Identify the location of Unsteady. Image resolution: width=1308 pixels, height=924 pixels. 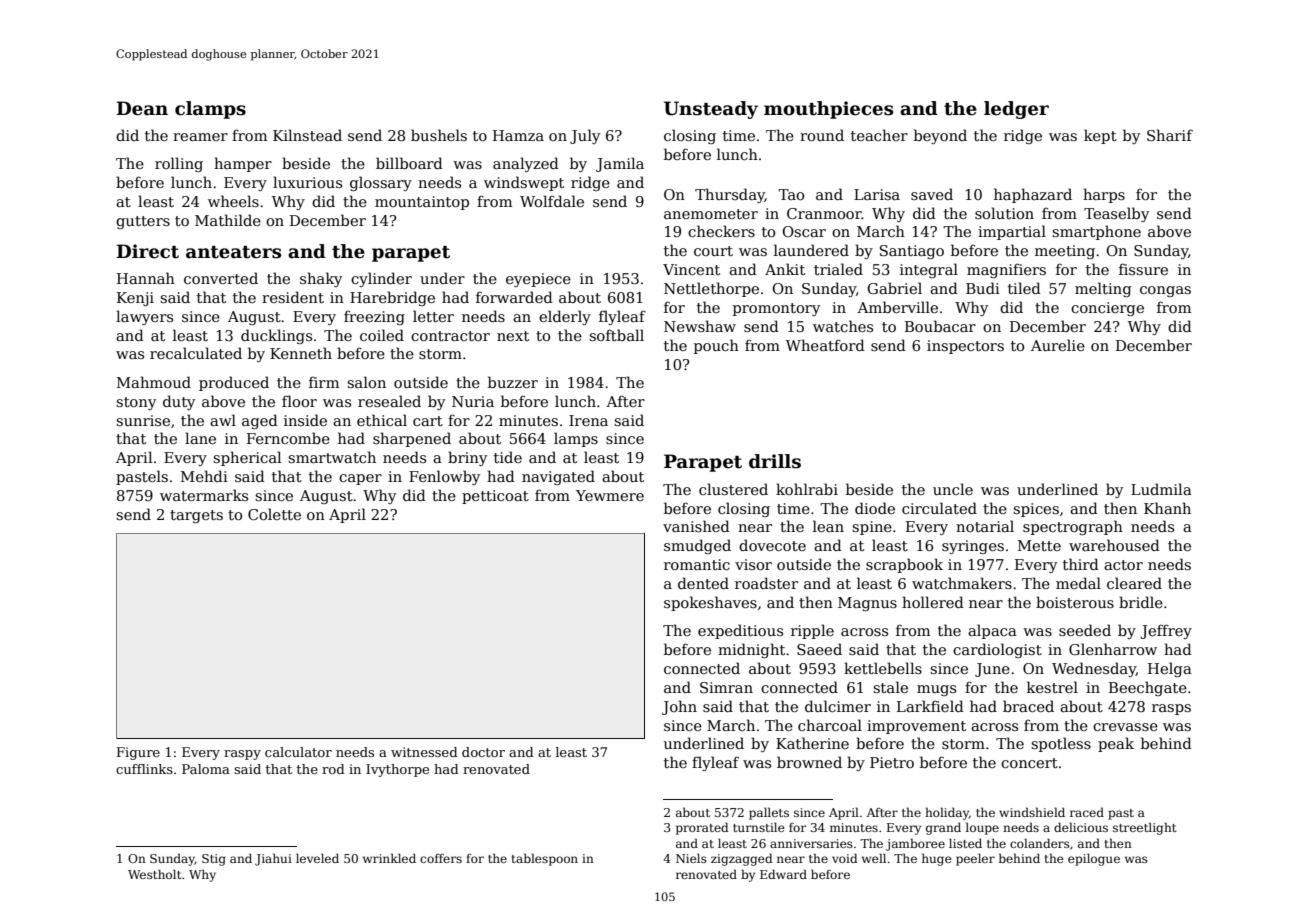
(711, 110).
